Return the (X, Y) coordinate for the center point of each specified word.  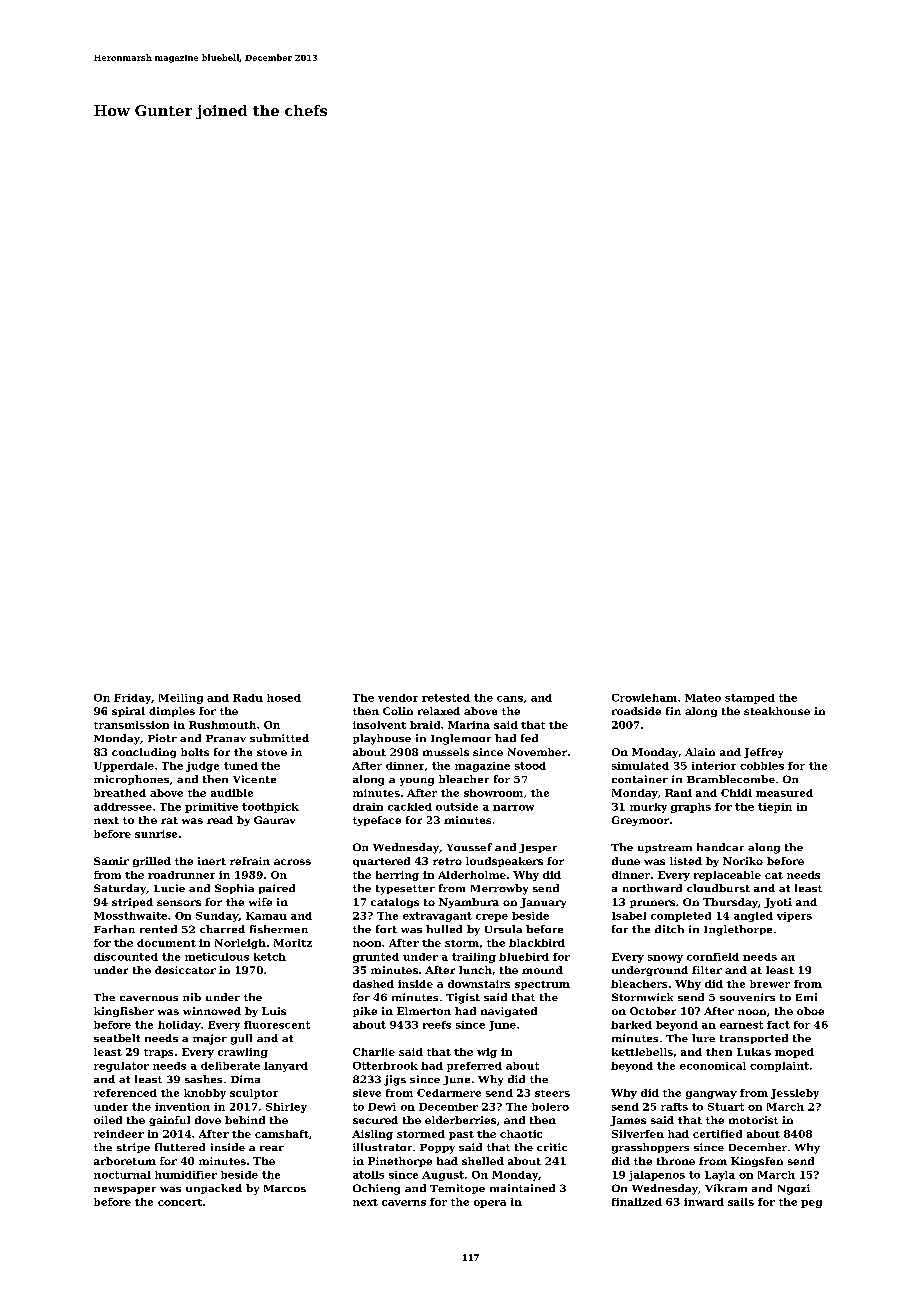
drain (368, 807)
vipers (794, 917)
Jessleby (795, 1094)
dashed (373, 984)
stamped (750, 699)
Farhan (114, 929)
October (653, 1011)
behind (245, 1120)
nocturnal (122, 1175)
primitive (211, 808)
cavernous (149, 998)
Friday (132, 699)
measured (784, 793)
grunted (376, 958)
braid (425, 725)
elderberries (460, 1120)
